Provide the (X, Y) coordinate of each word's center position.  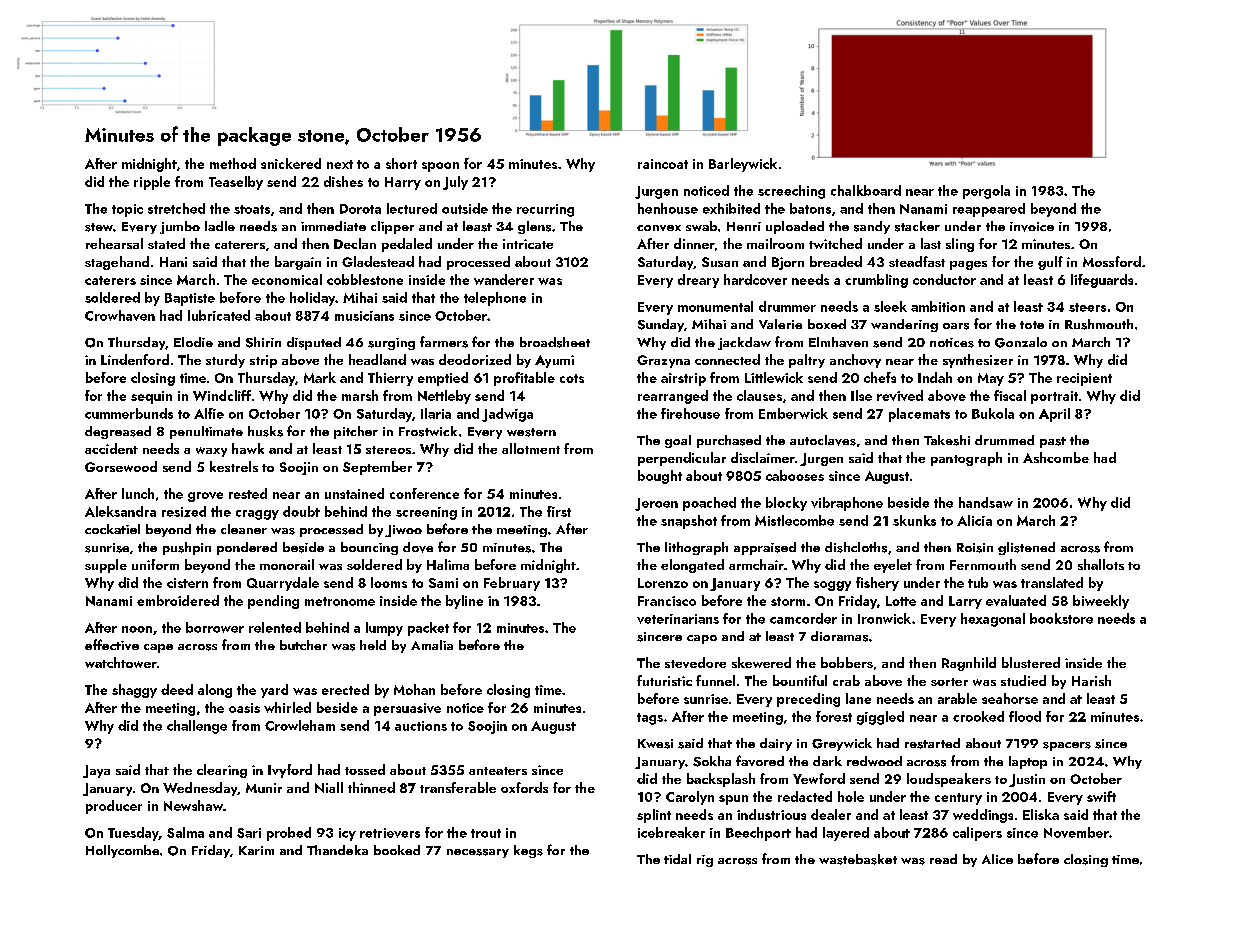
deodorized (475, 359)
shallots (1101, 564)
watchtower (121, 662)
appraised (765, 548)
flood (1025, 716)
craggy (257, 515)
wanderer (504, 279)
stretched (176, 208)
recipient (1084, 379)
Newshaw (193, 805)
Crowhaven (120, 315)
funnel (715, 680)
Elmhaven (838, 342)
